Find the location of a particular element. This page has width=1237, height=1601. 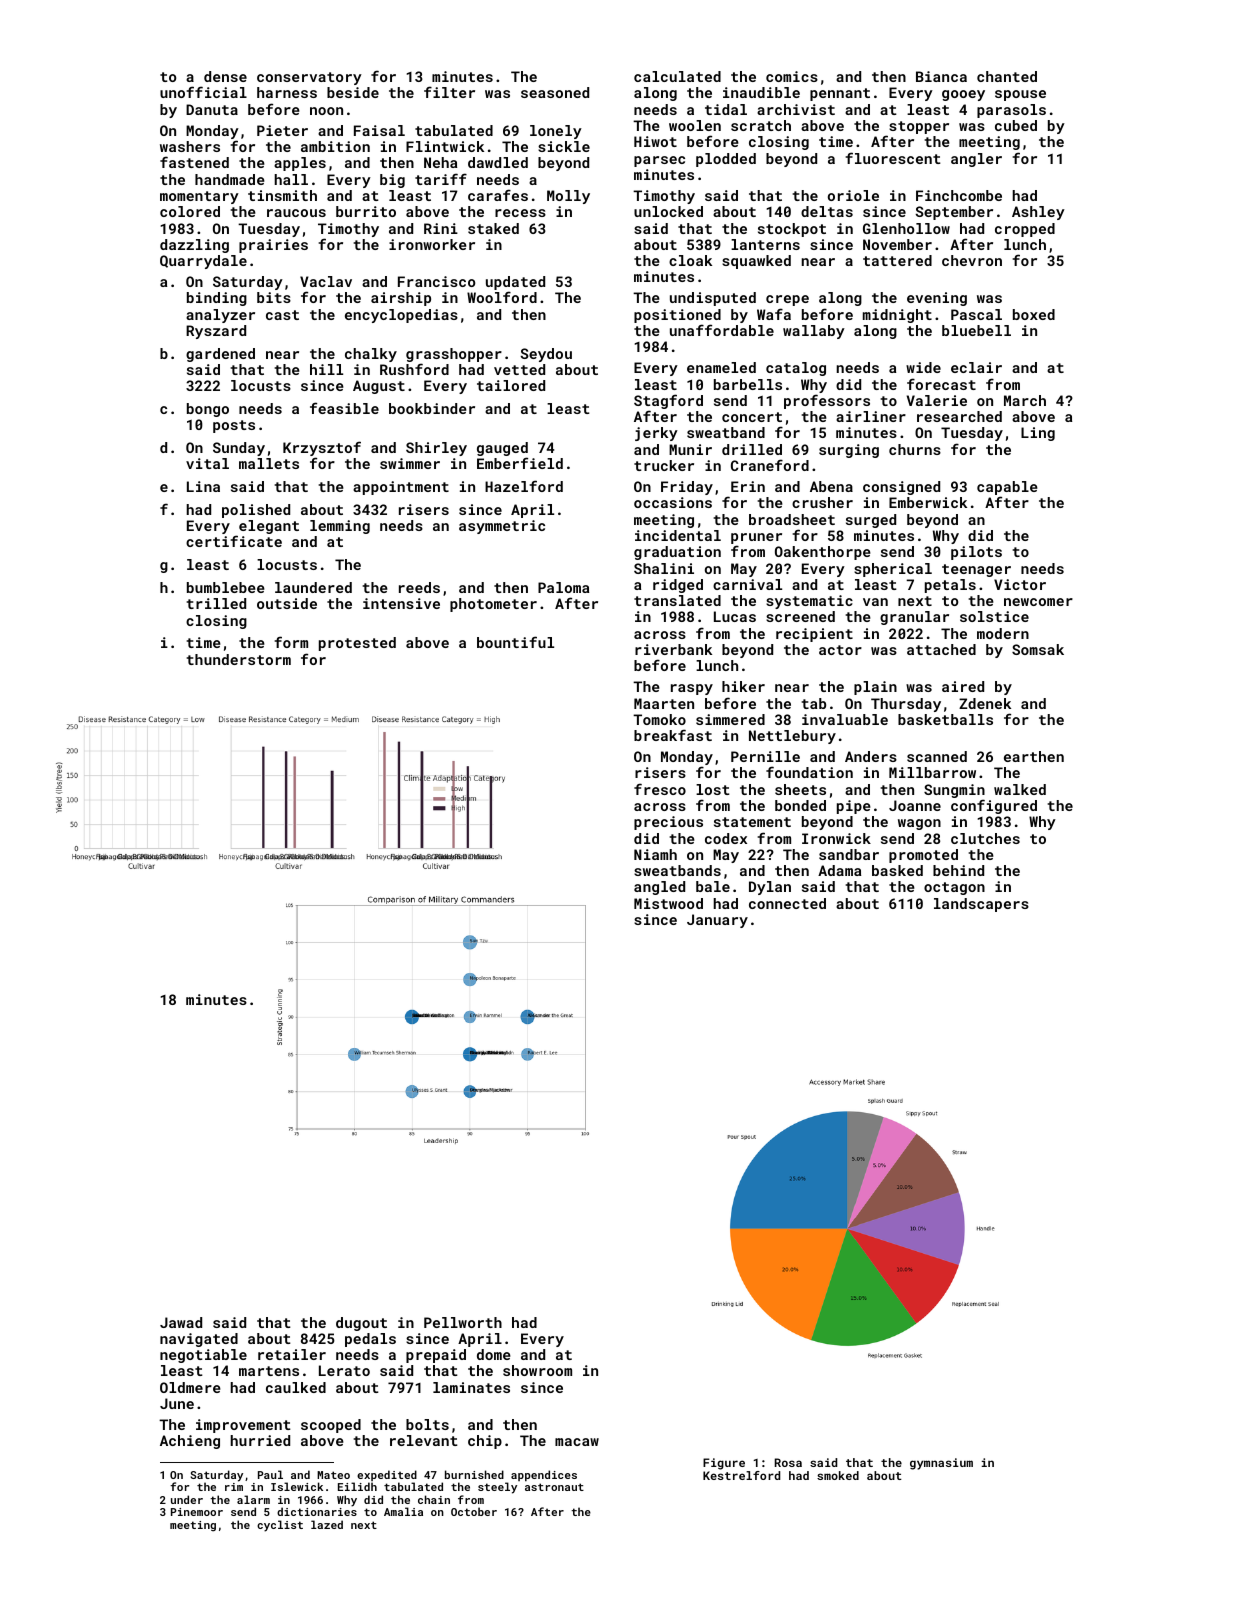

gardened is located at coordinates (220, 355).
